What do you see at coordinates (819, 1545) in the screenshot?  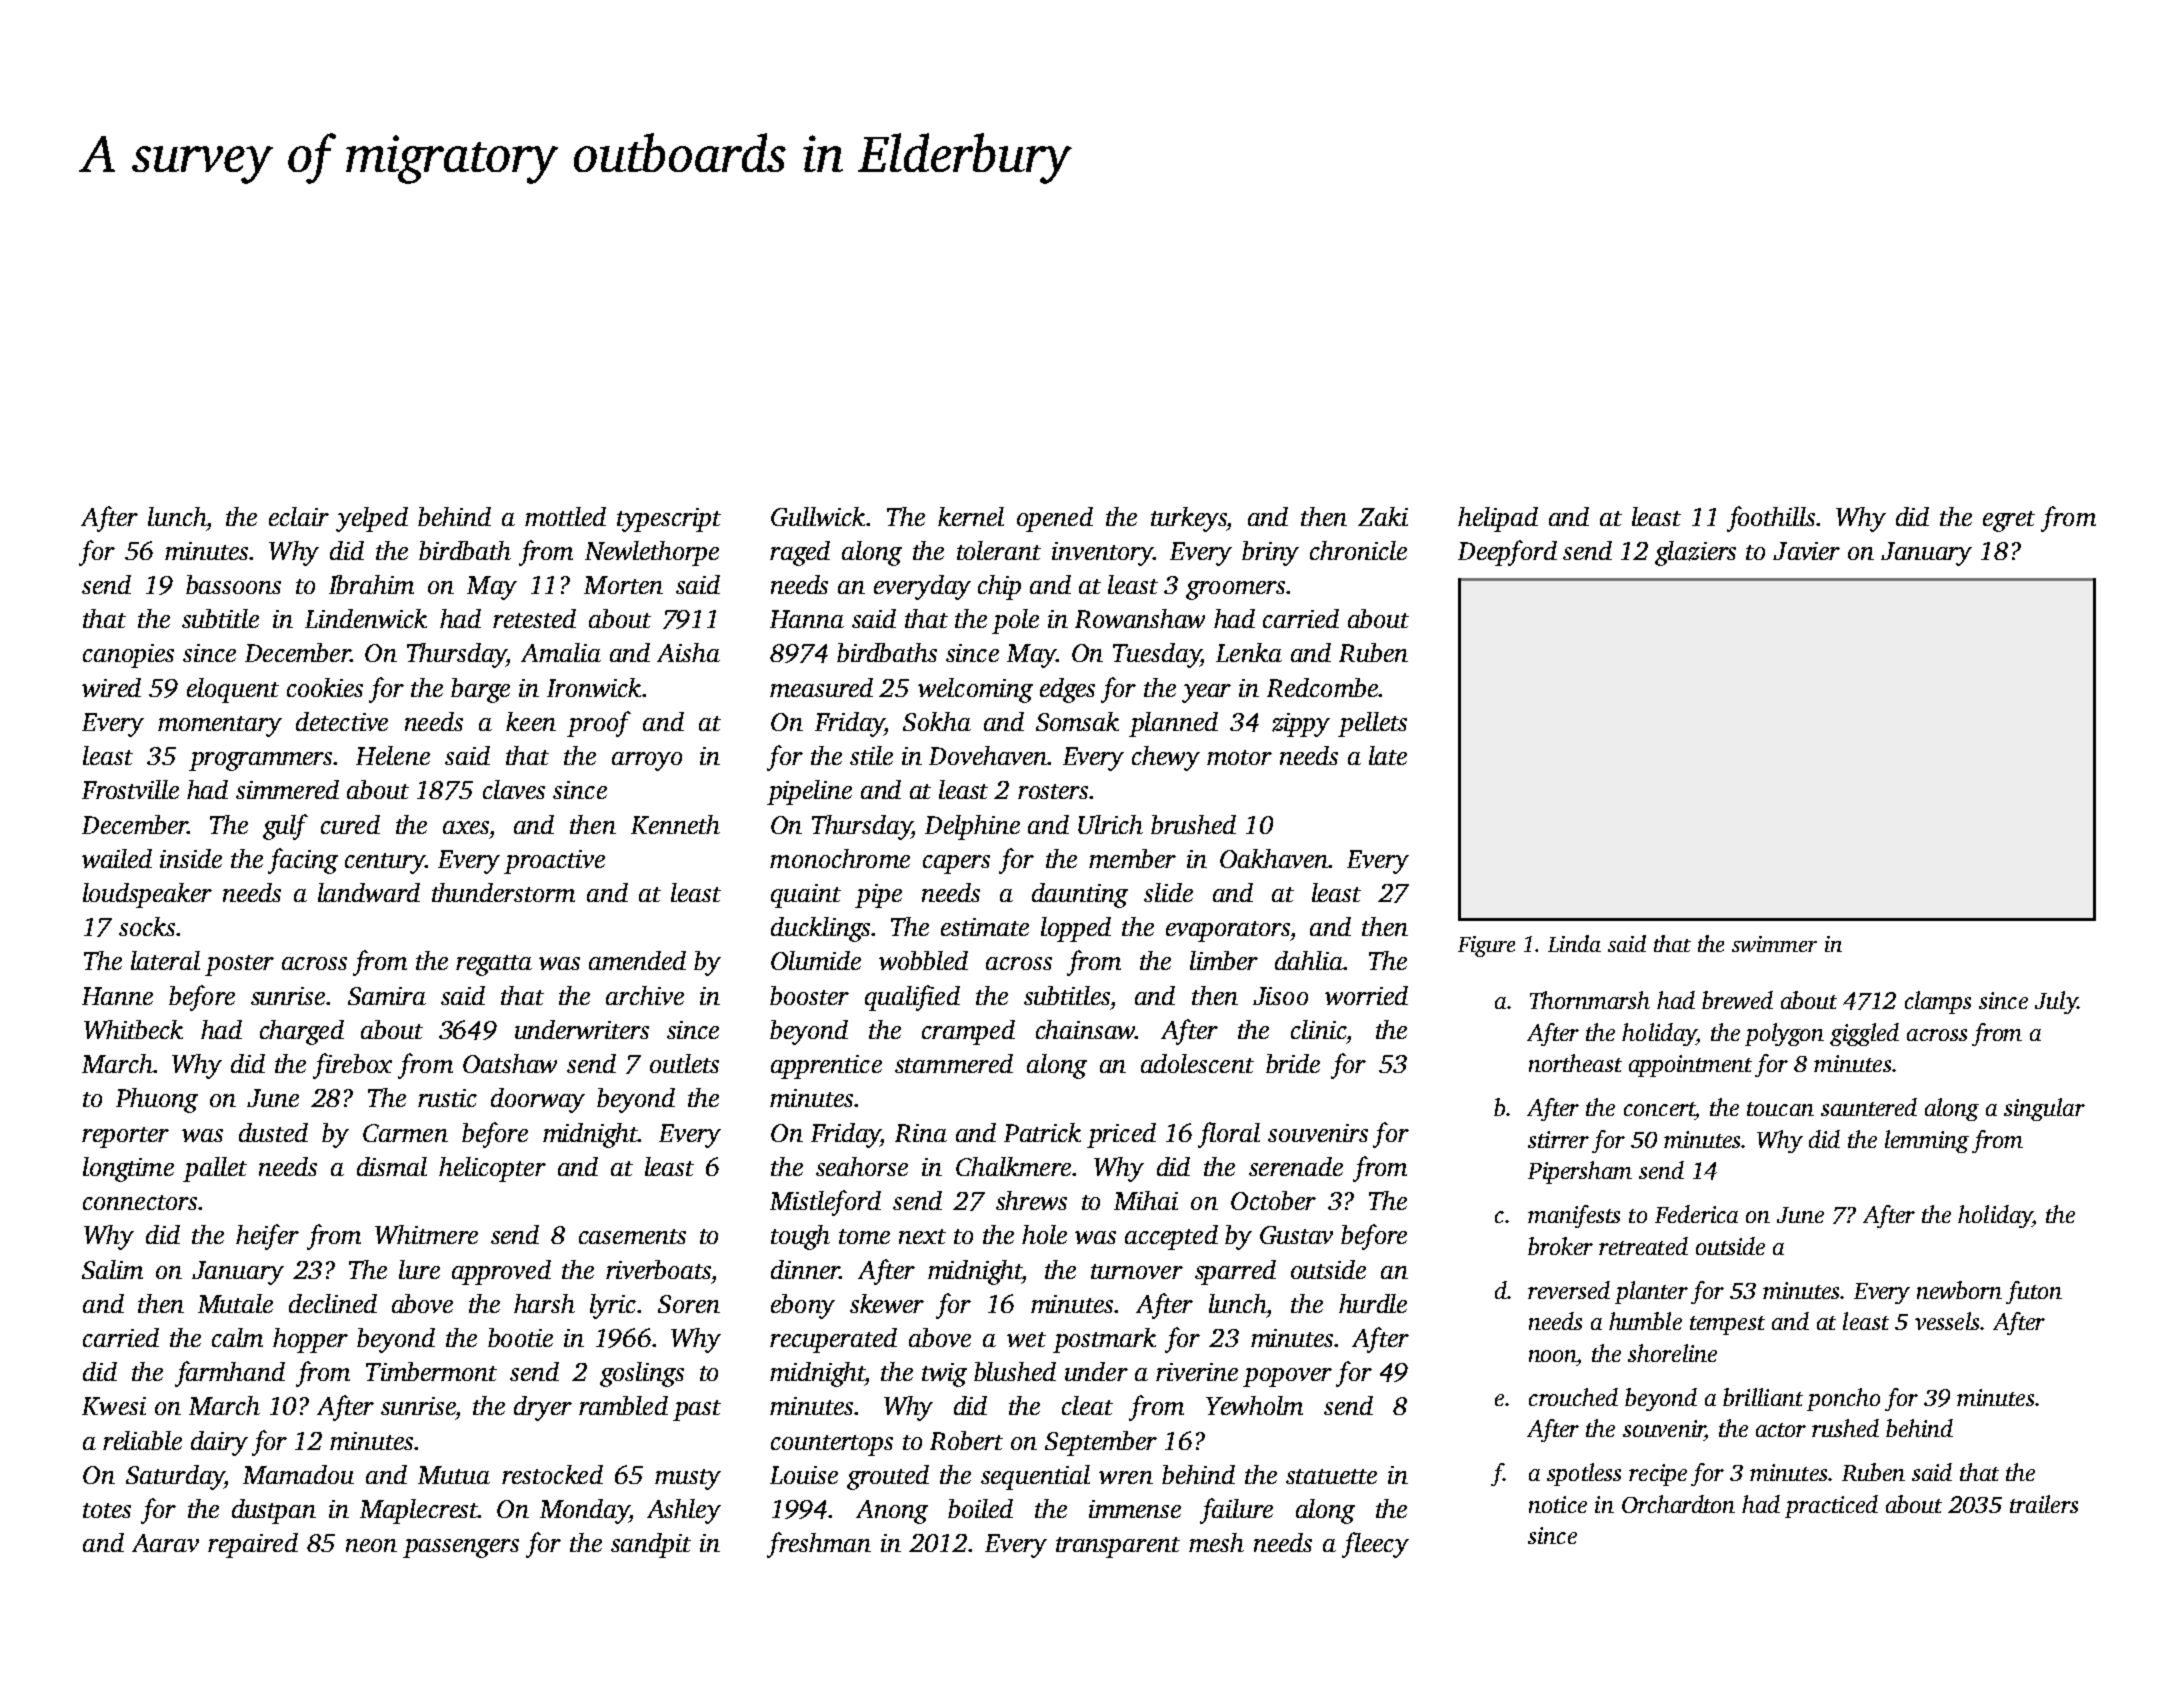 I see `freshman` at bounding box center [819, 1545].
